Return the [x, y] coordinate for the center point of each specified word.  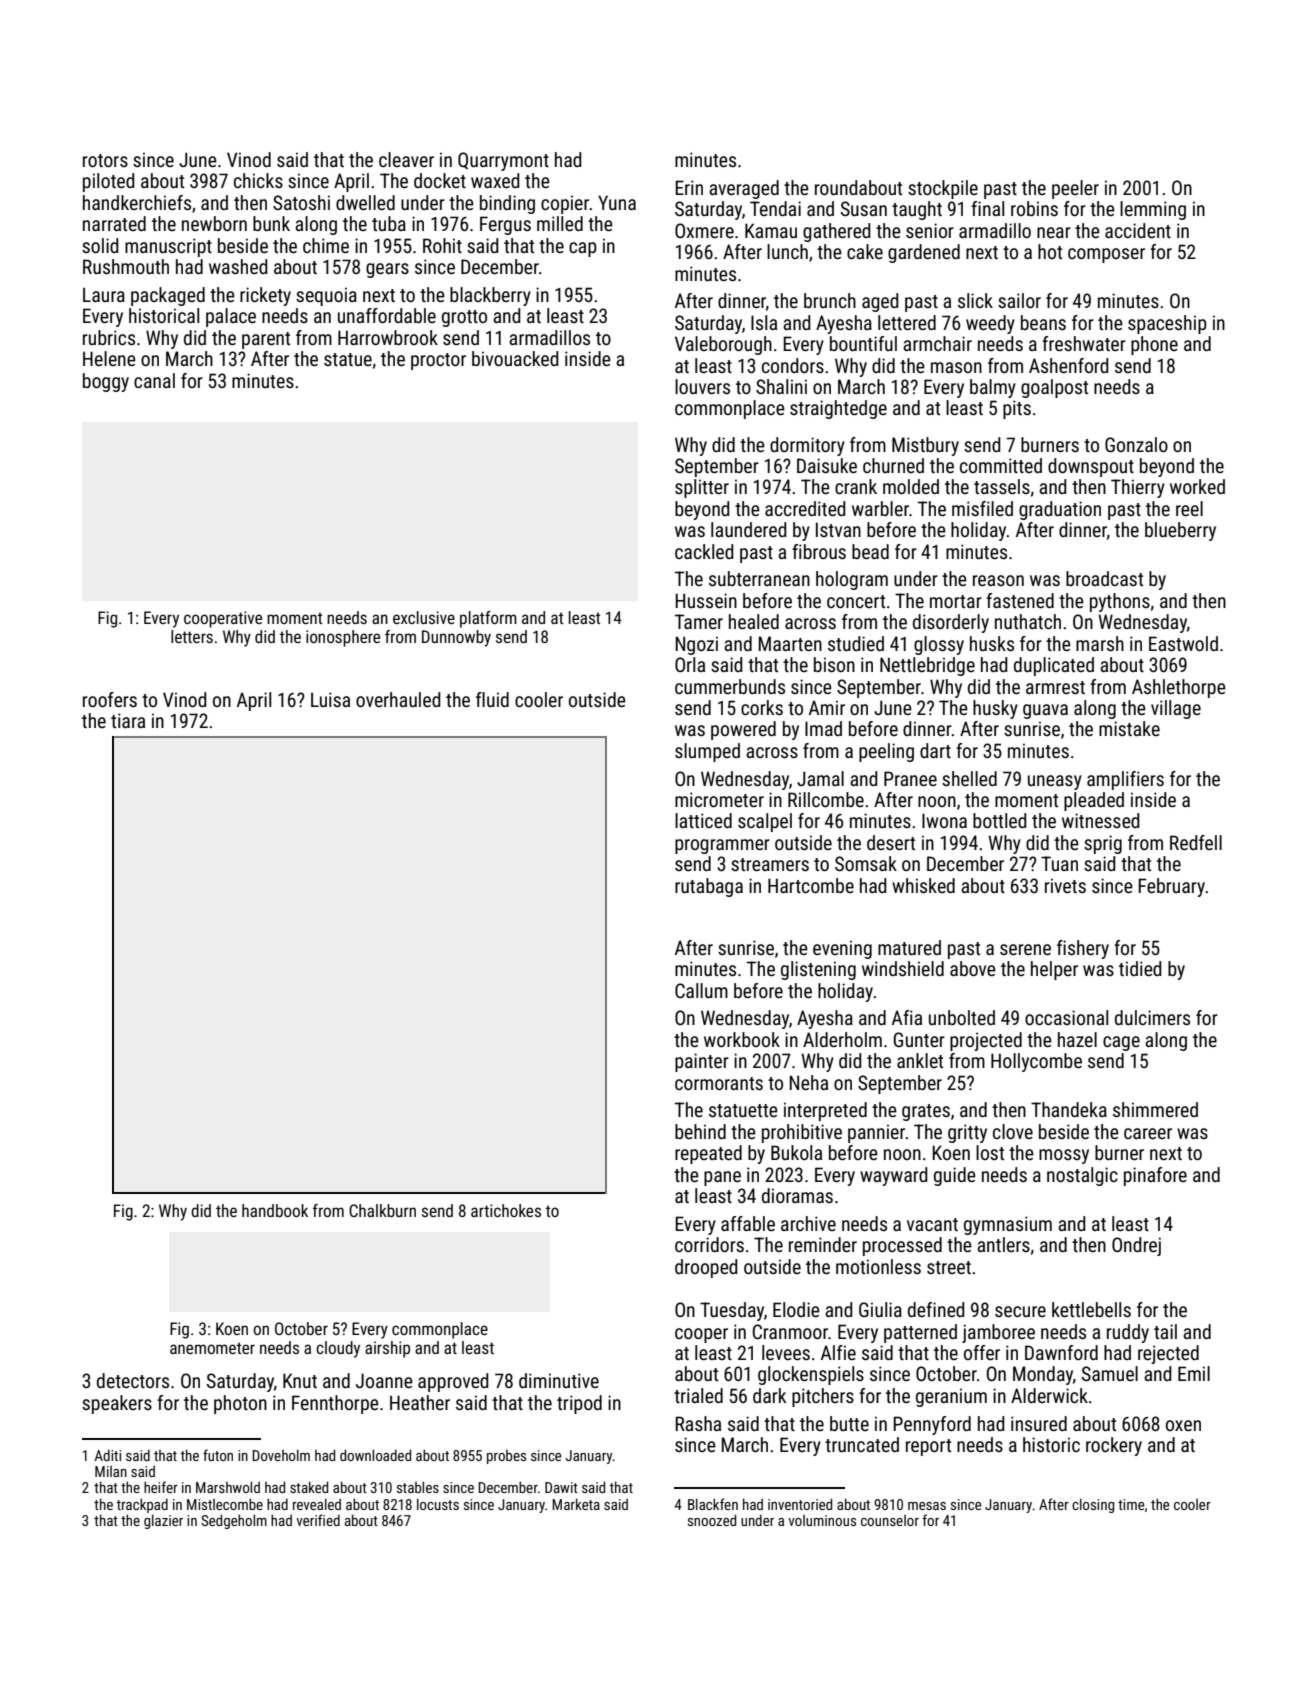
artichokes [506, 1210]
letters [192, 636]
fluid [492, 699]
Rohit [442, 245]
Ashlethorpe [1179, 688]
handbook [275, 1210]
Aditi [107, 1455]
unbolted [962, 1017]
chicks [258, 180]
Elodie [796, 1309]
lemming [1153, 210]
